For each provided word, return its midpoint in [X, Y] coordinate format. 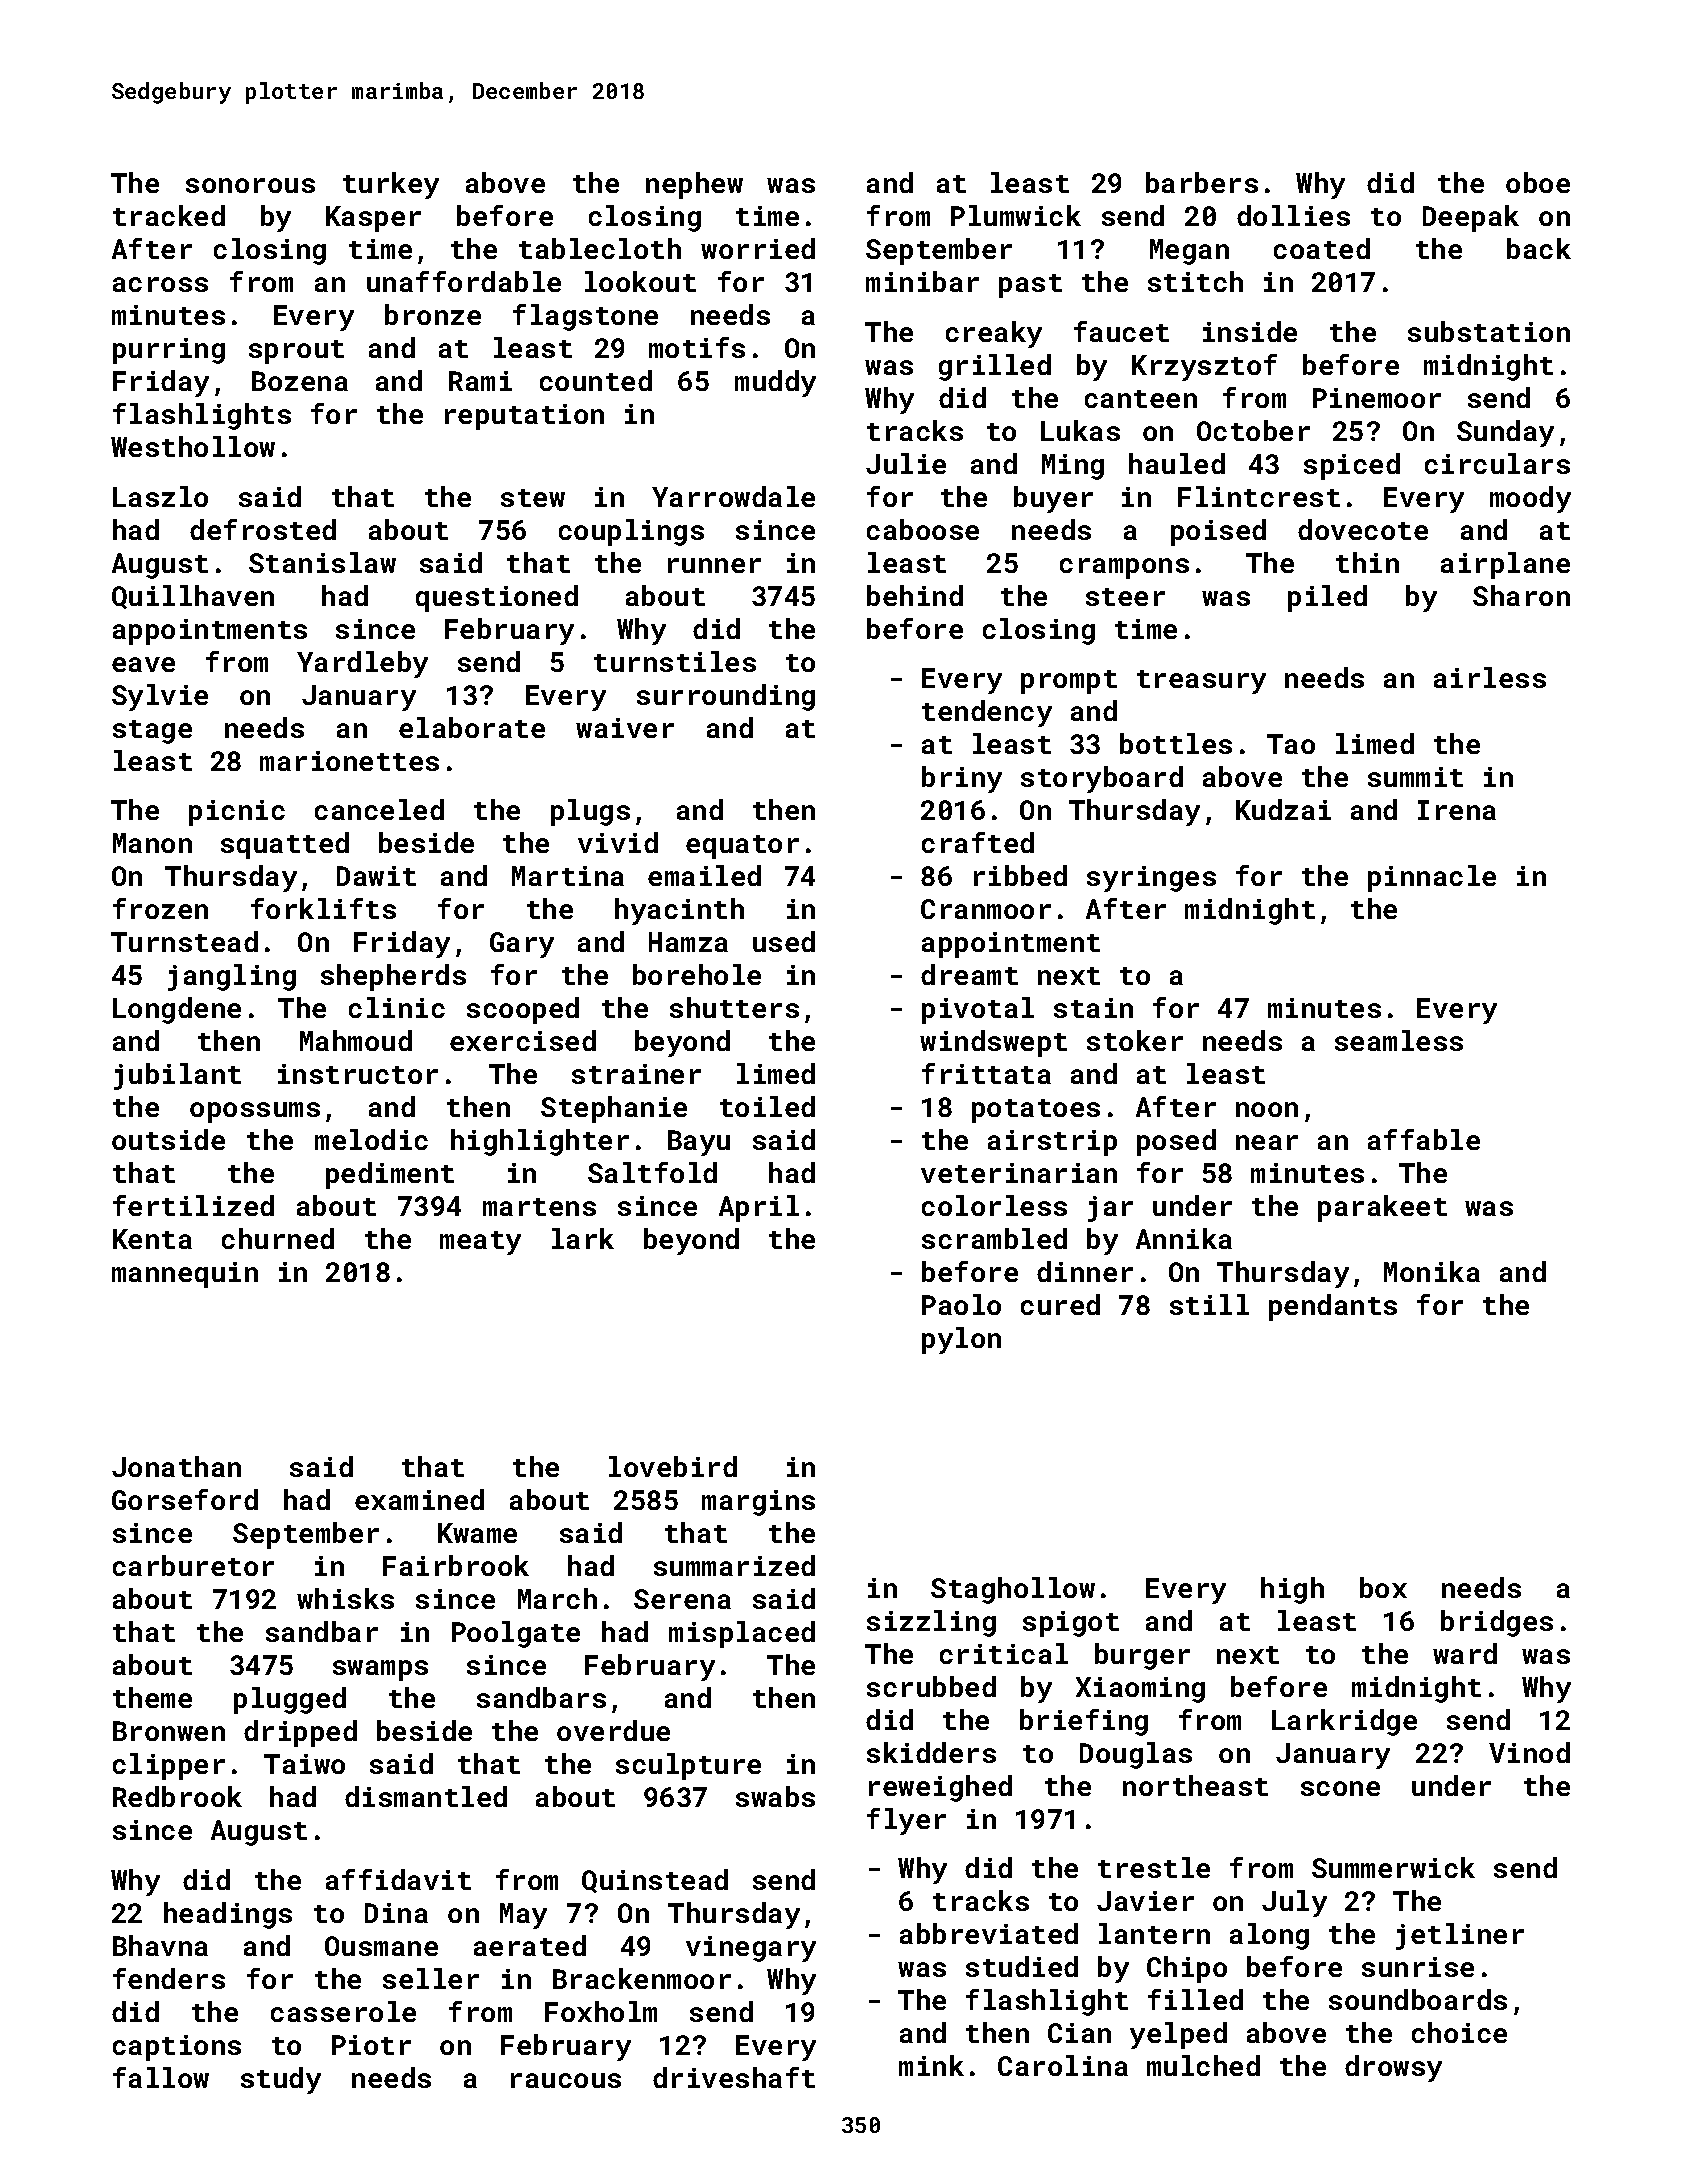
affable [1424, 1139]
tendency [987, 713]
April [759, 1208]
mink [931, 2065]
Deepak [1471, 218]
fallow [161, 2077]
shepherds [393, 977]
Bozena [300, 381]
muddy [775, 383]
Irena [1457, 810]
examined [419, 1499]
